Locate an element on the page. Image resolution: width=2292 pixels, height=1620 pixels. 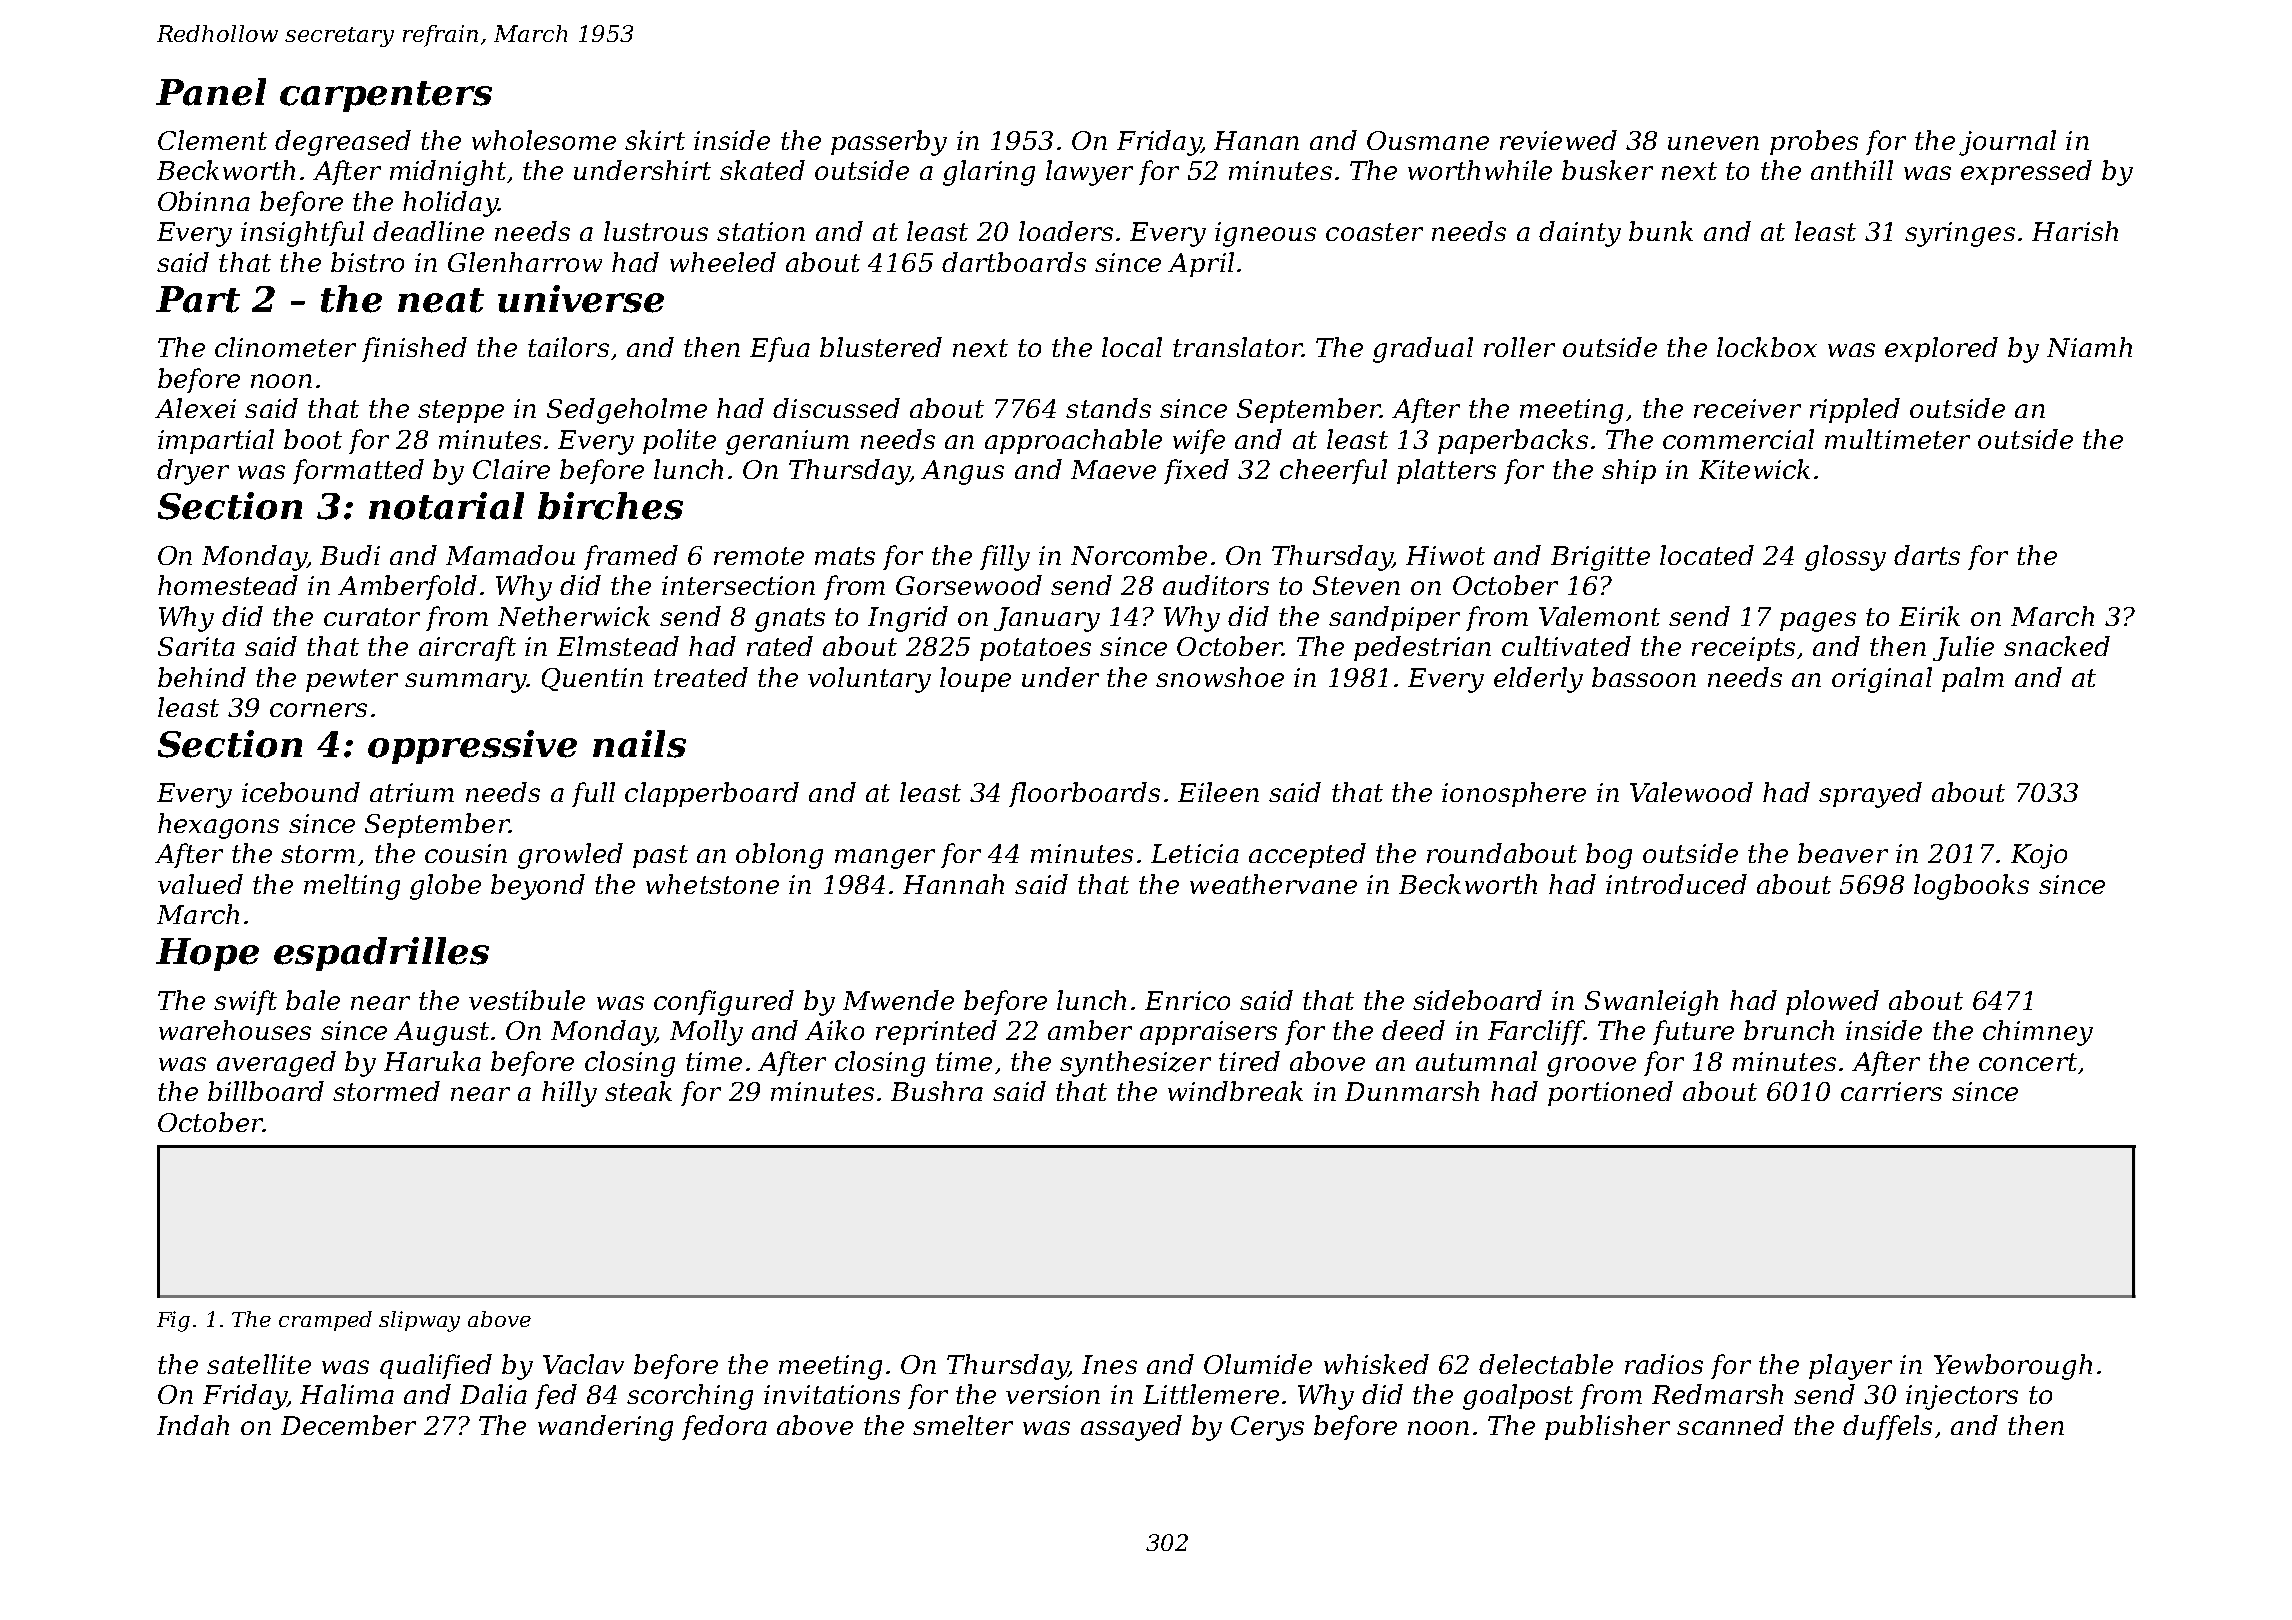
Julie is located at coordinates (1963, 648).
